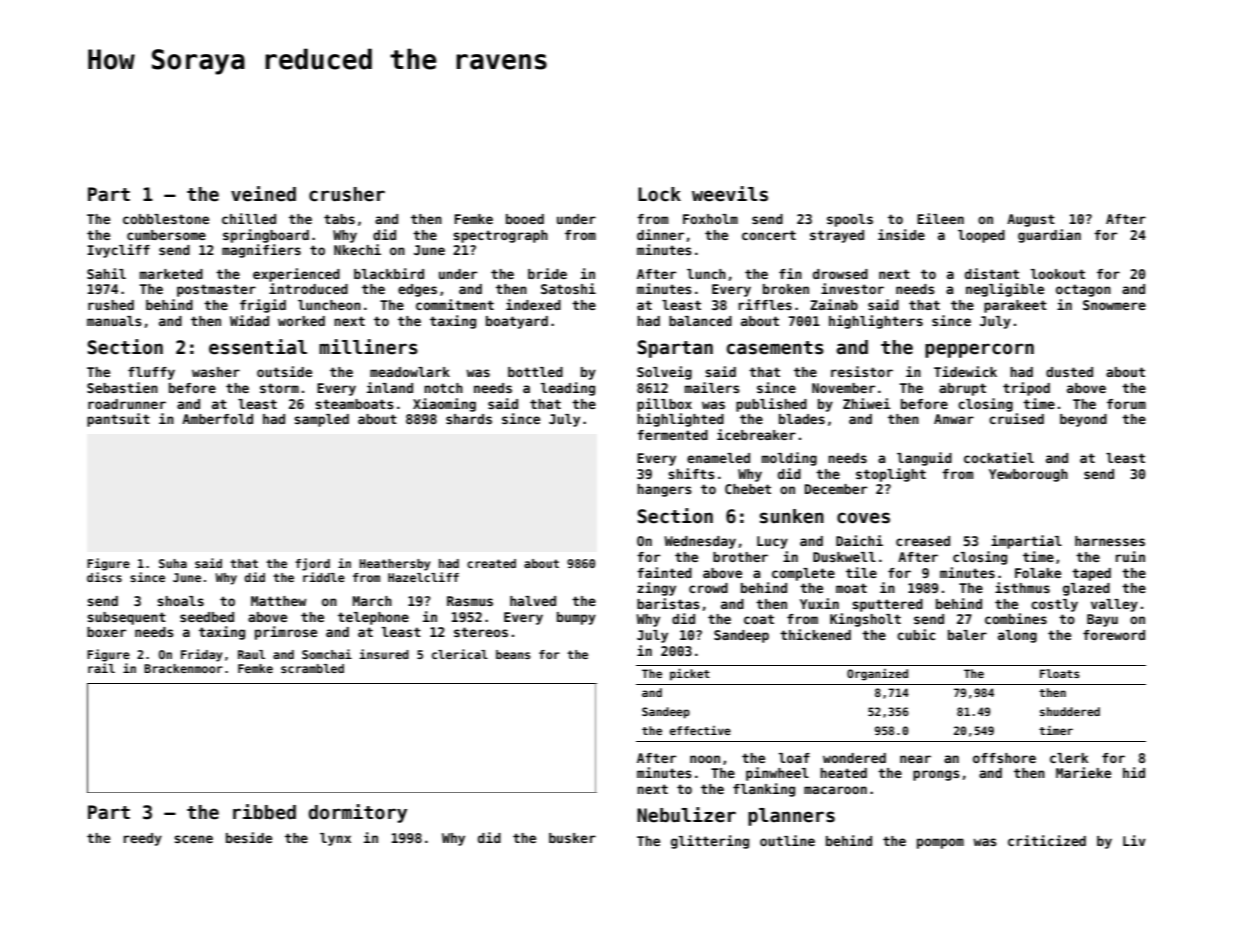  What do you see at coordinates (660, 234) in the document?
I see `dinner` at bounding box center [660, 234].
